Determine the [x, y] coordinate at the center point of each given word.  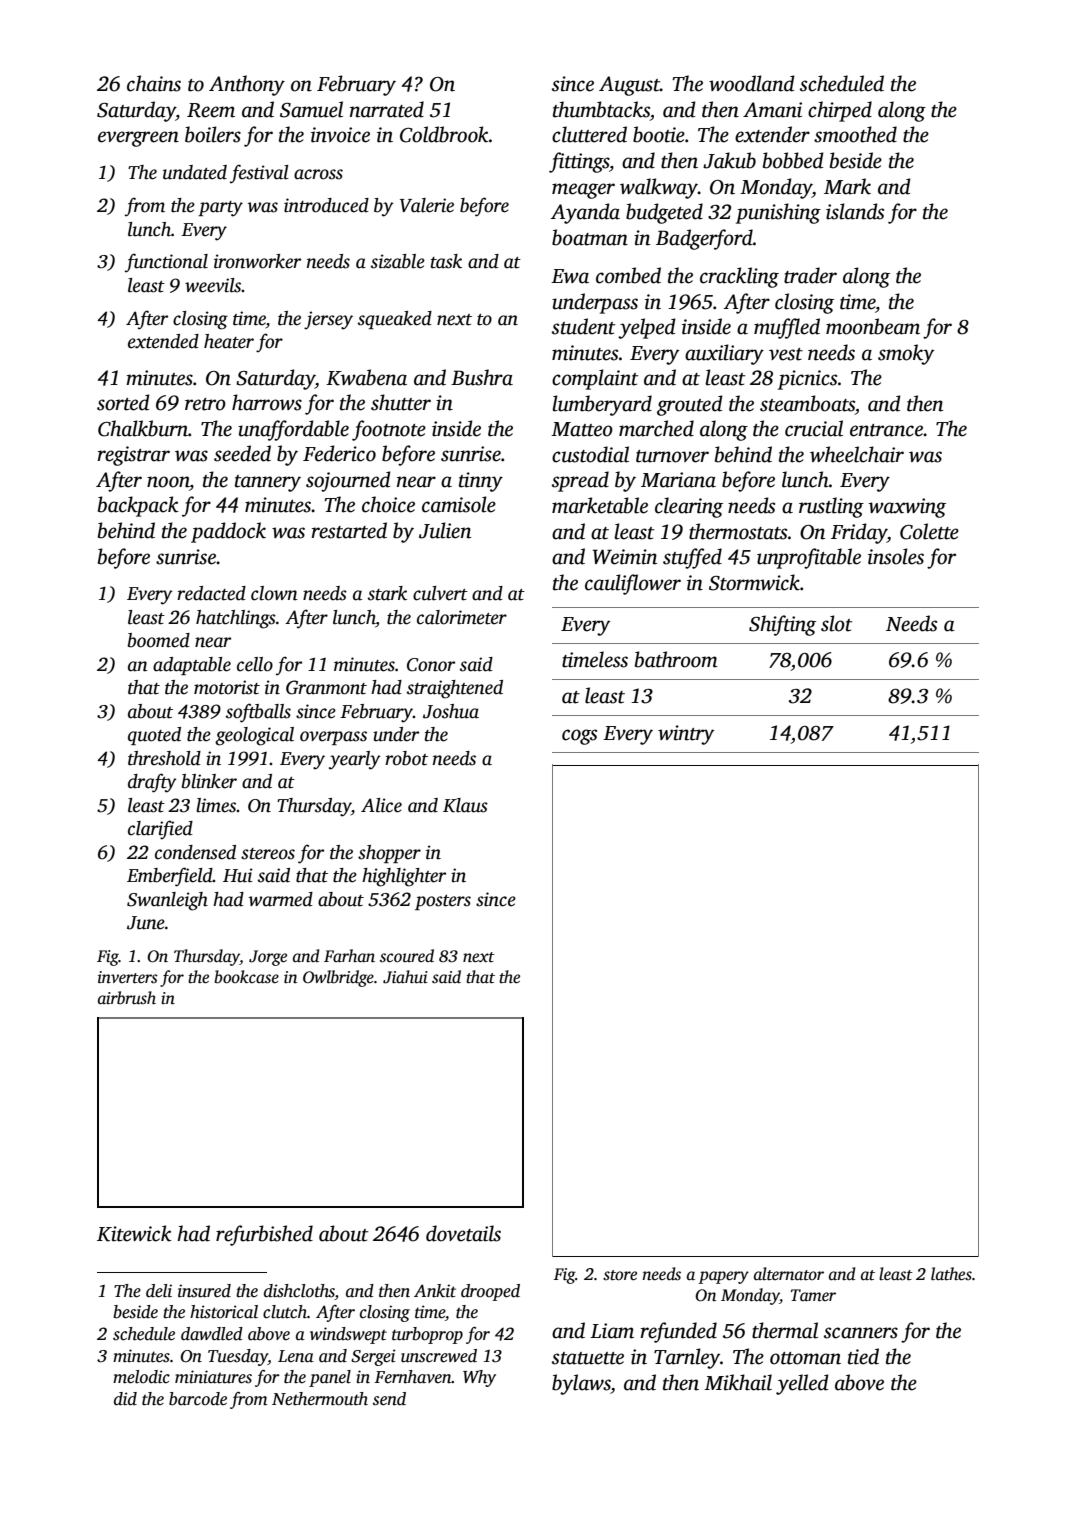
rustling [831, 507]
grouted [690, 405]
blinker [209, 781]
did [125, 1399]
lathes [951, 1274]
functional [166, 263]
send [389, 1399]
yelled [802, 1384]
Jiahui [405, 977]
